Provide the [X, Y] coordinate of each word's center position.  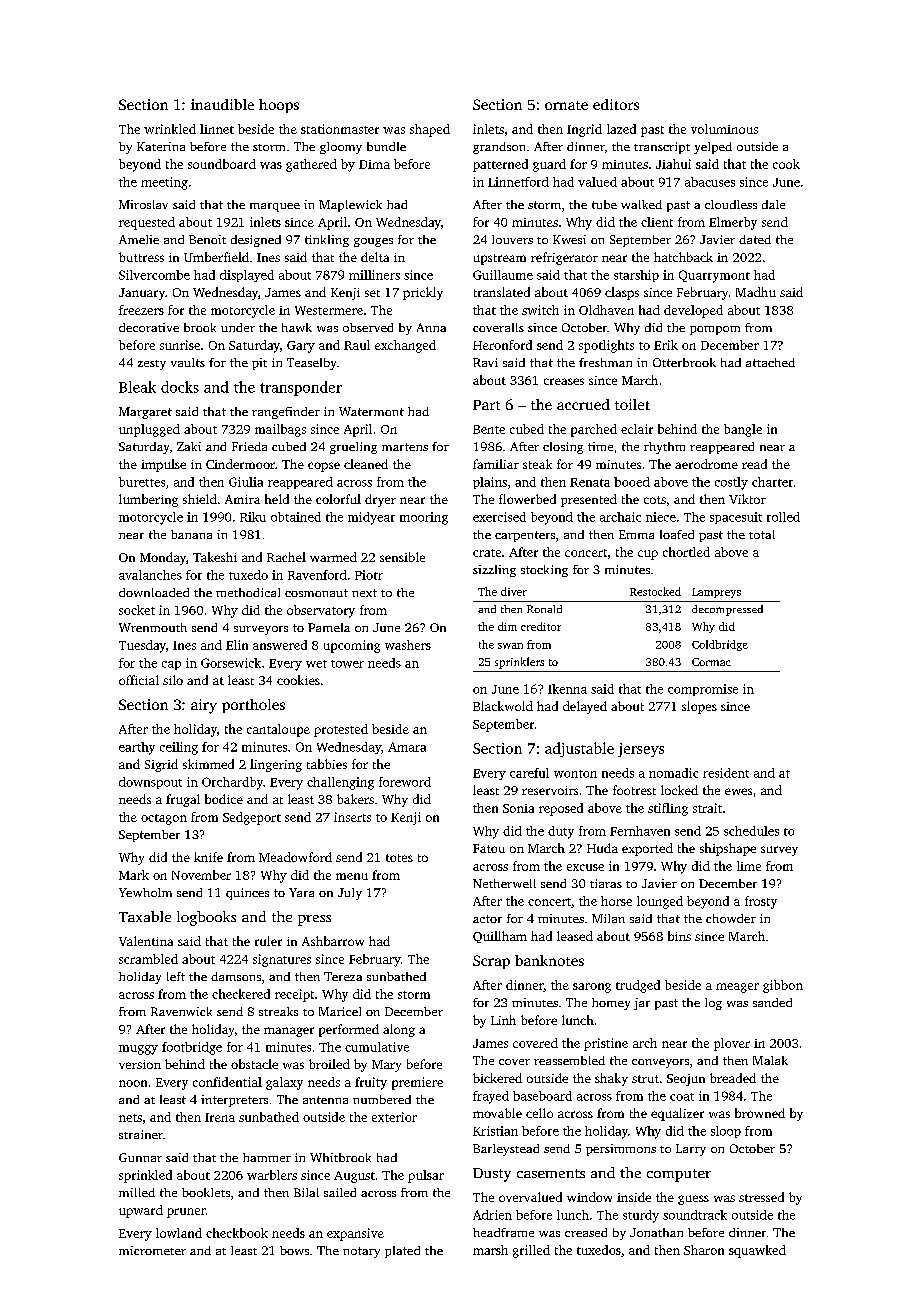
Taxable [145, 916]
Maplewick [350, 206]
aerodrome [706, 464]
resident [726, 773]
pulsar [426, 1176]
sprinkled [145, 1176]
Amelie [139, 239]
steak [537, 464]
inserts [352, 817]
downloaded [154, 592]
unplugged [149, 430]
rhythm [664, 448]
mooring [424, 518]
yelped [713, 148]
